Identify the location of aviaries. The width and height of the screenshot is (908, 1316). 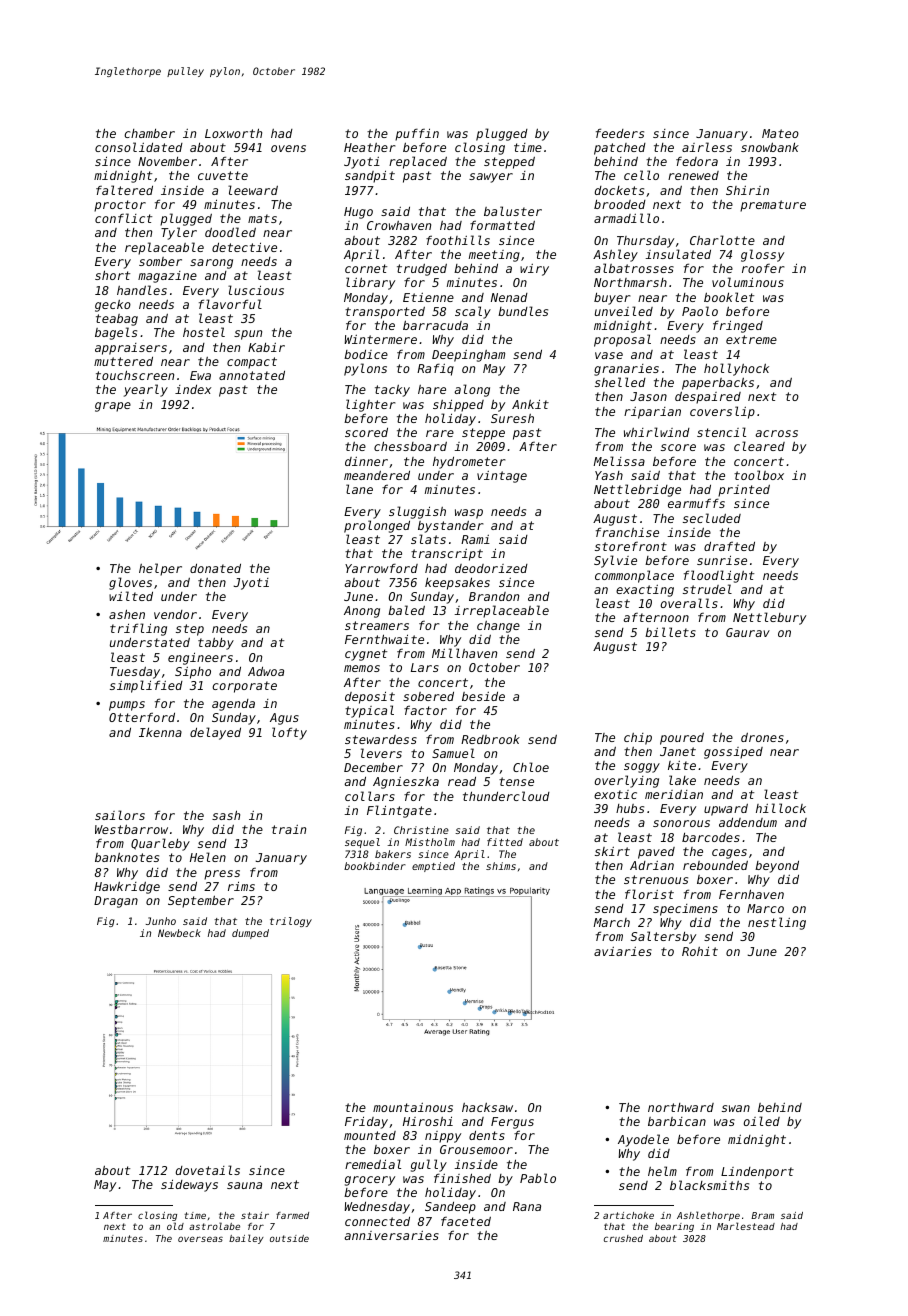
(623, 951).
